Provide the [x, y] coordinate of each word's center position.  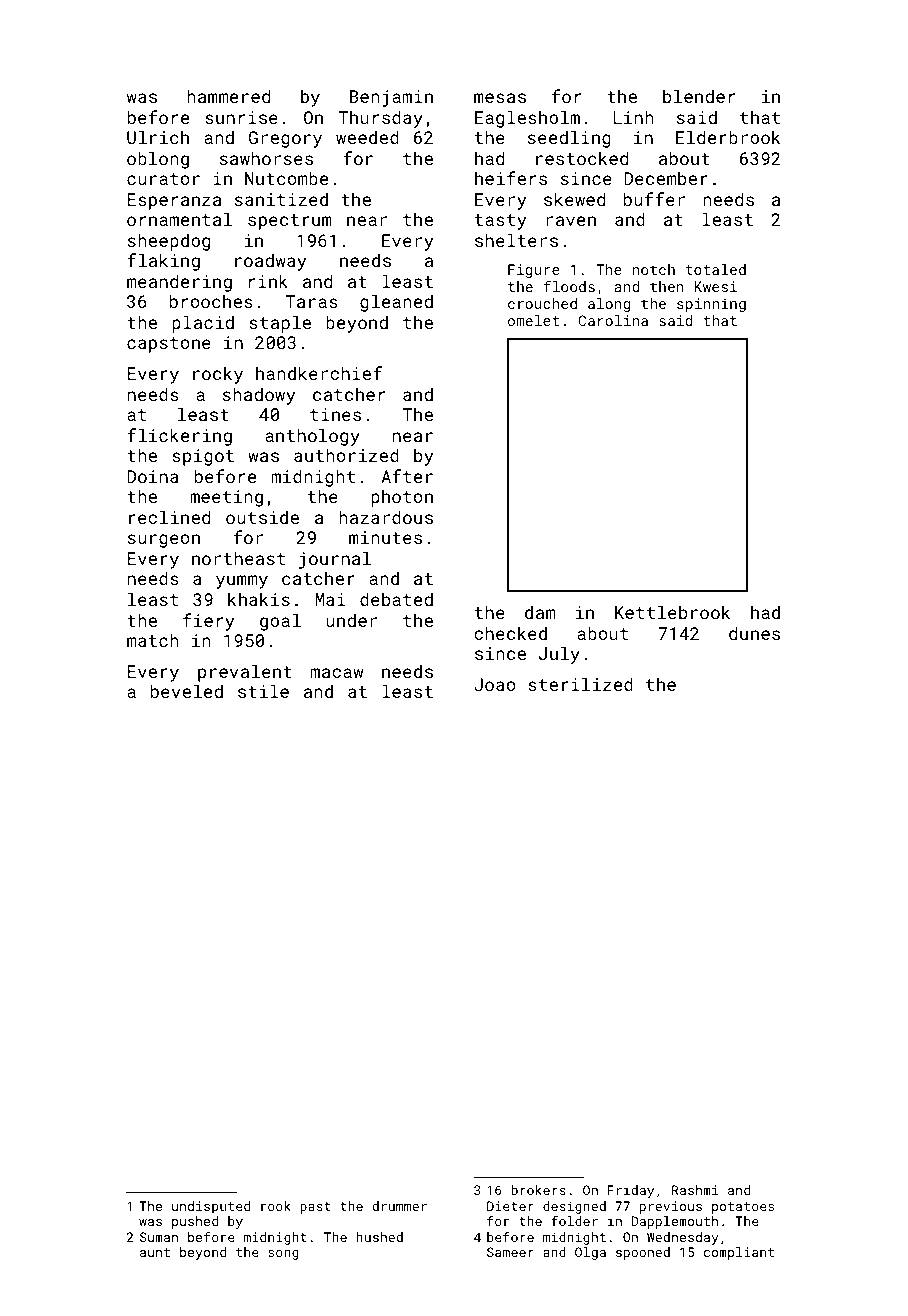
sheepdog [169, 242]
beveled [187, 691]
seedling [569, 139]
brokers [538, 1190]
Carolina [613, 320]
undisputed [211, 1207]
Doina [153, 476]
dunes [754, 633]
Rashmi [695, 1190]
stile [263, 691]
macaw [337, 673]
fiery [208, 622]
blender [699, 96]
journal [335, 560]
